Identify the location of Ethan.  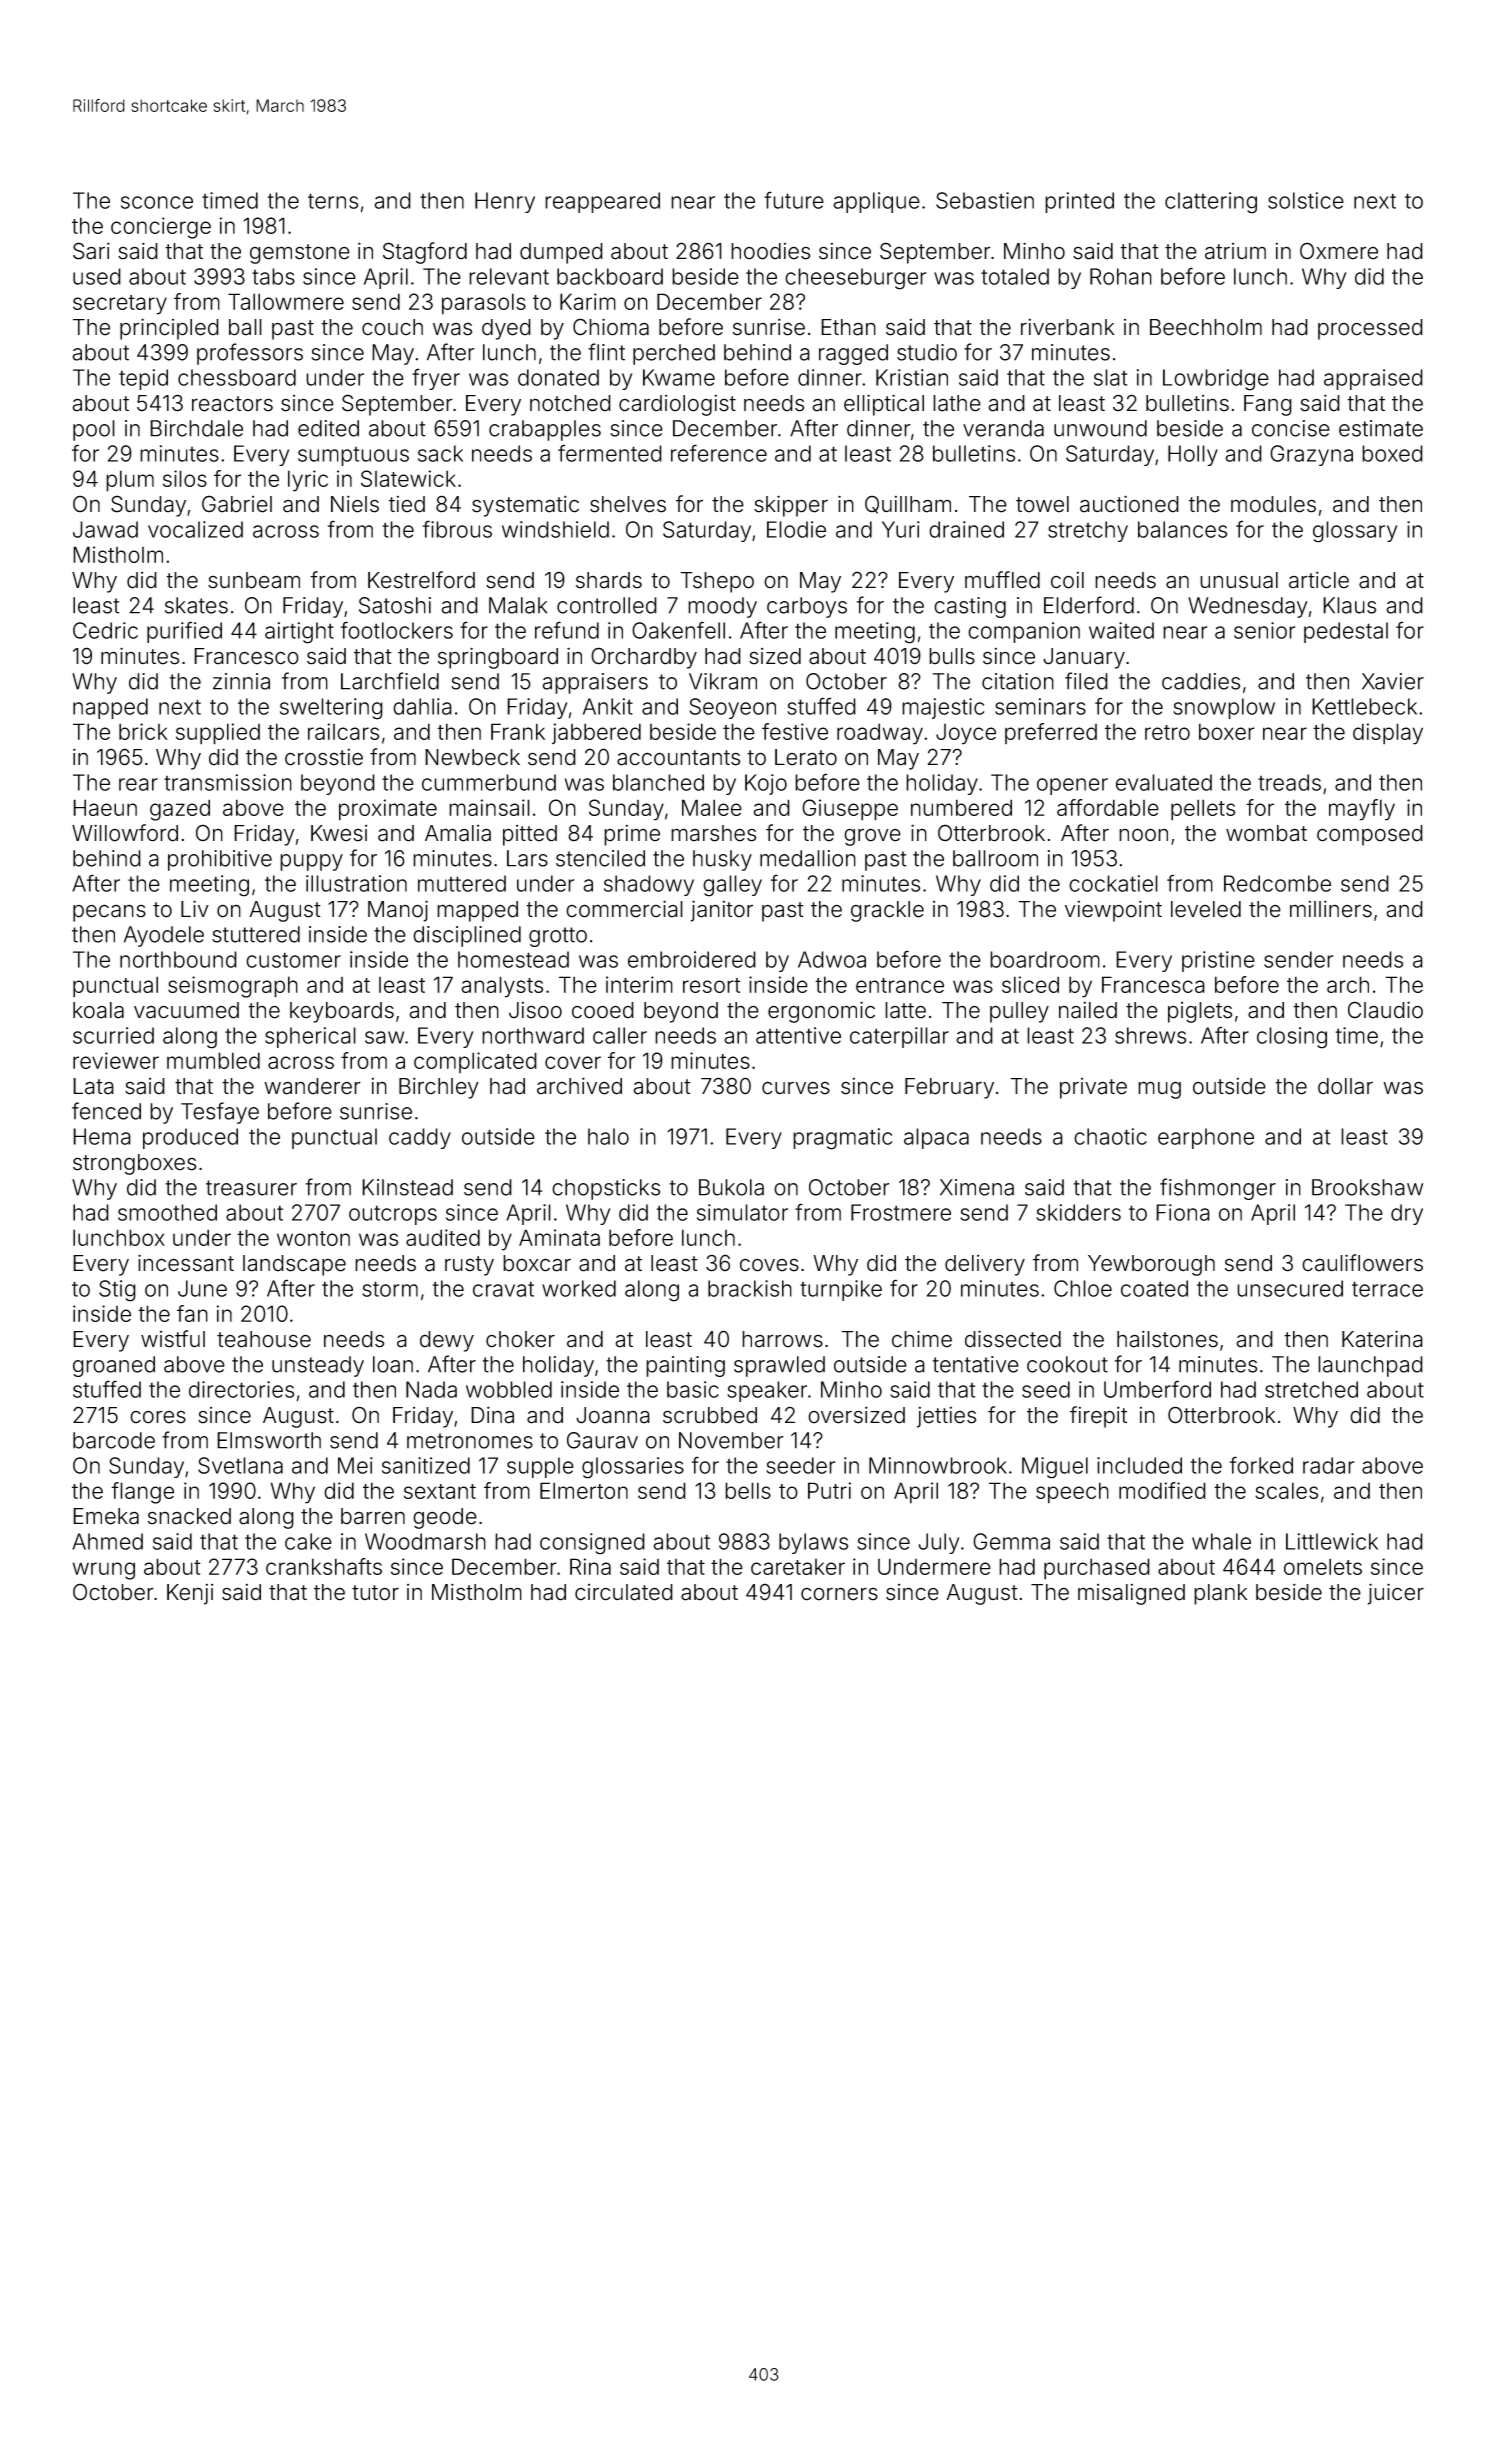
(848, 327).
